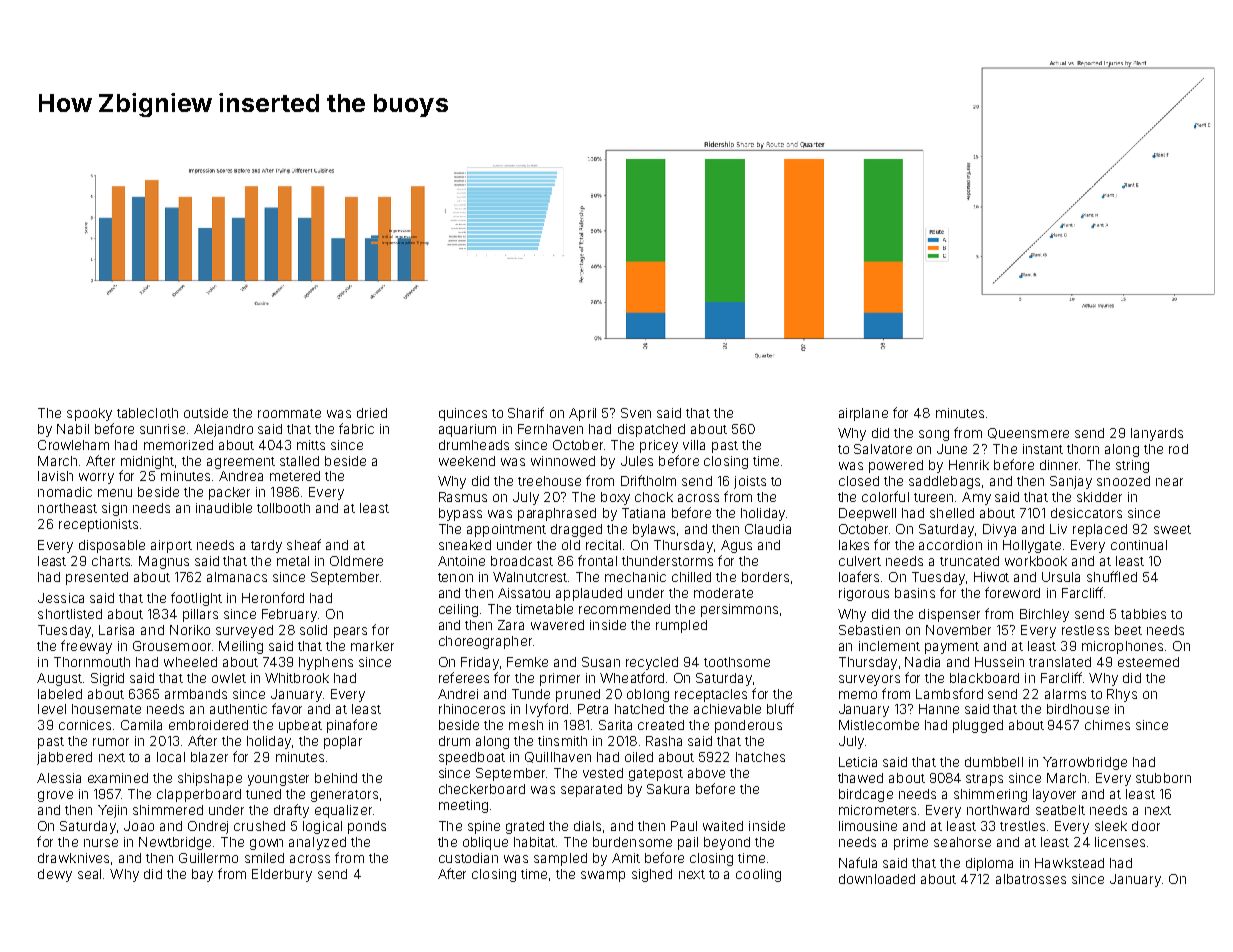 The height and width of the screenshot is (952, 1233). I want to click on albatrosses, so click(1031, 879).
